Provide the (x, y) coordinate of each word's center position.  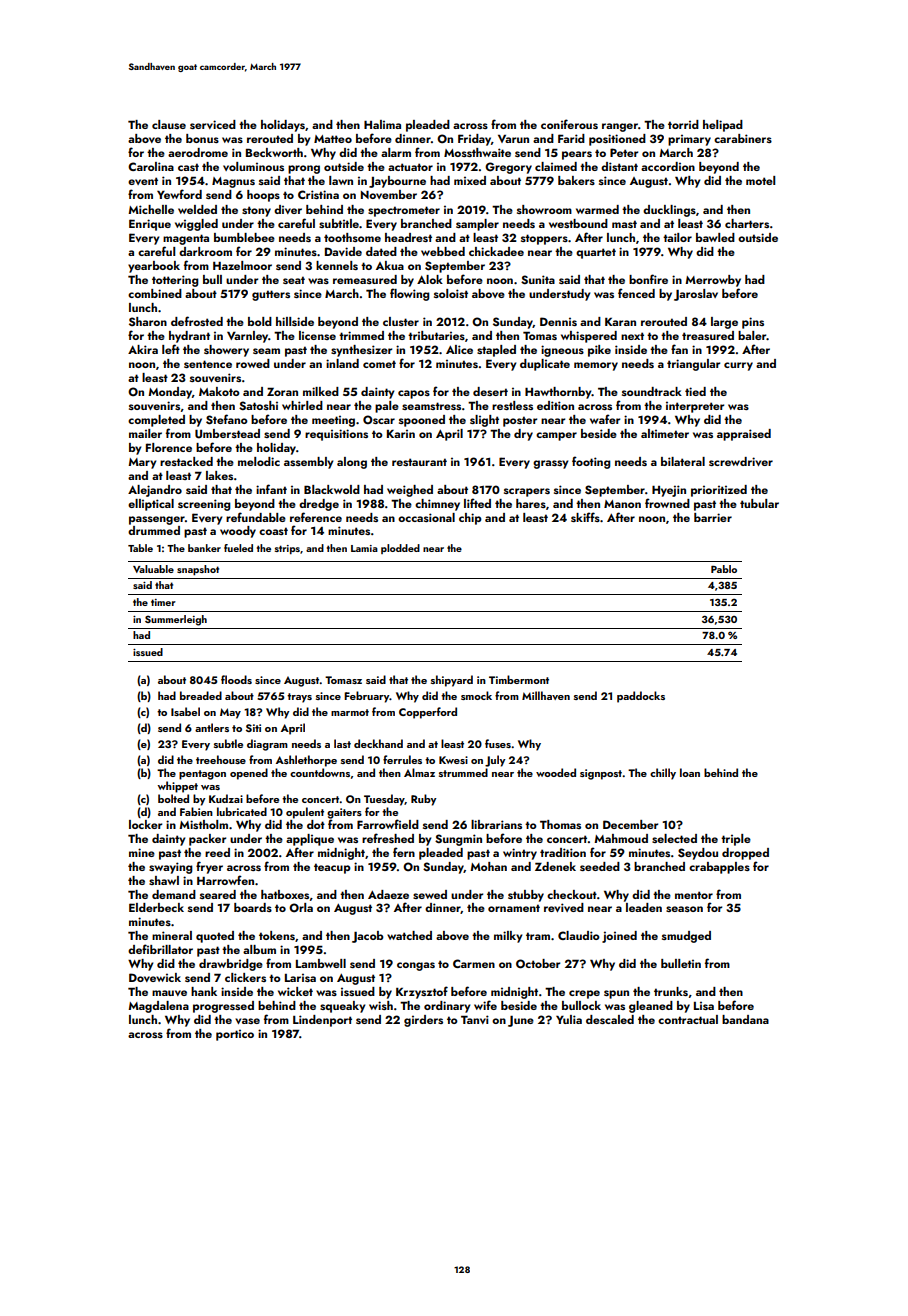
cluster (401, 321)
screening (204, 505)
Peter (624, 152)
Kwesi (453, 760)
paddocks (641, 697)
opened (249, 774)
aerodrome (198, 152)
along (352, 463)
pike (599, 351)
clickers (245, 977)
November (389, 194)
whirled (302, 405)
